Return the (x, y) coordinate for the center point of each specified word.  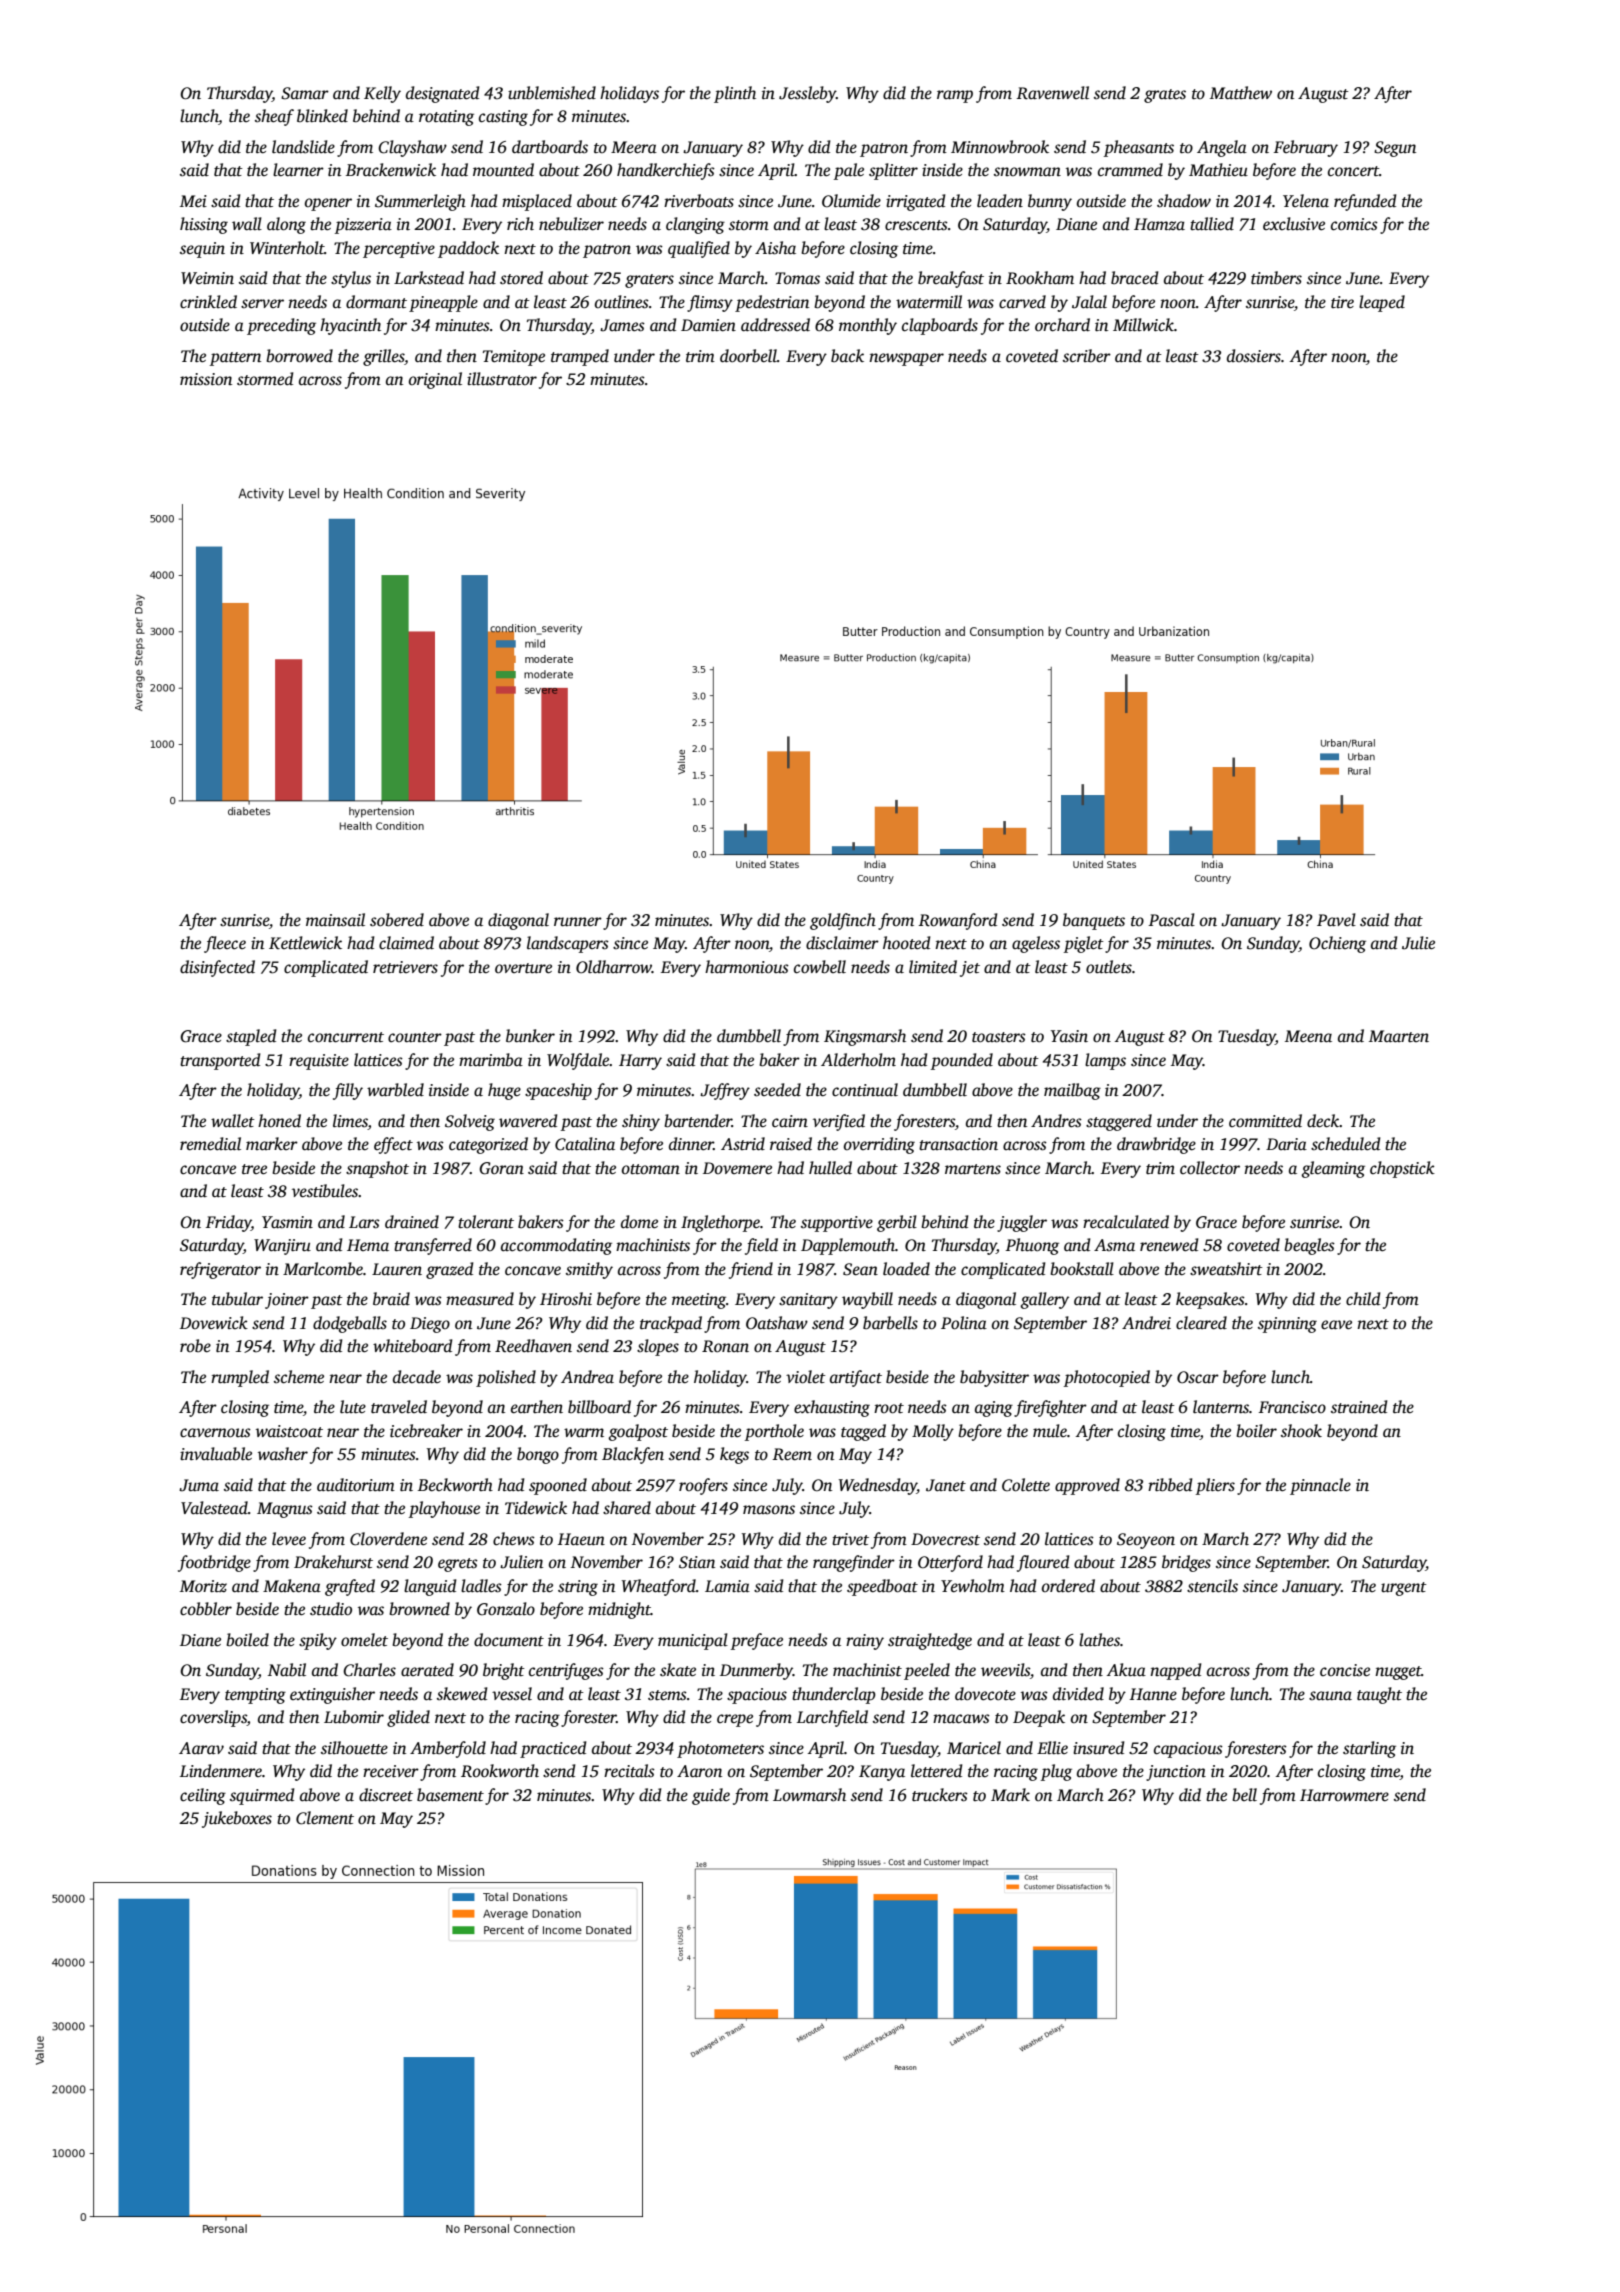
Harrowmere (1344, 1795)
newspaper (906, 359)
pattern (235, 359)
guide (711, 1796)
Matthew (1241, 92)
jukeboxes (237, 1819)
